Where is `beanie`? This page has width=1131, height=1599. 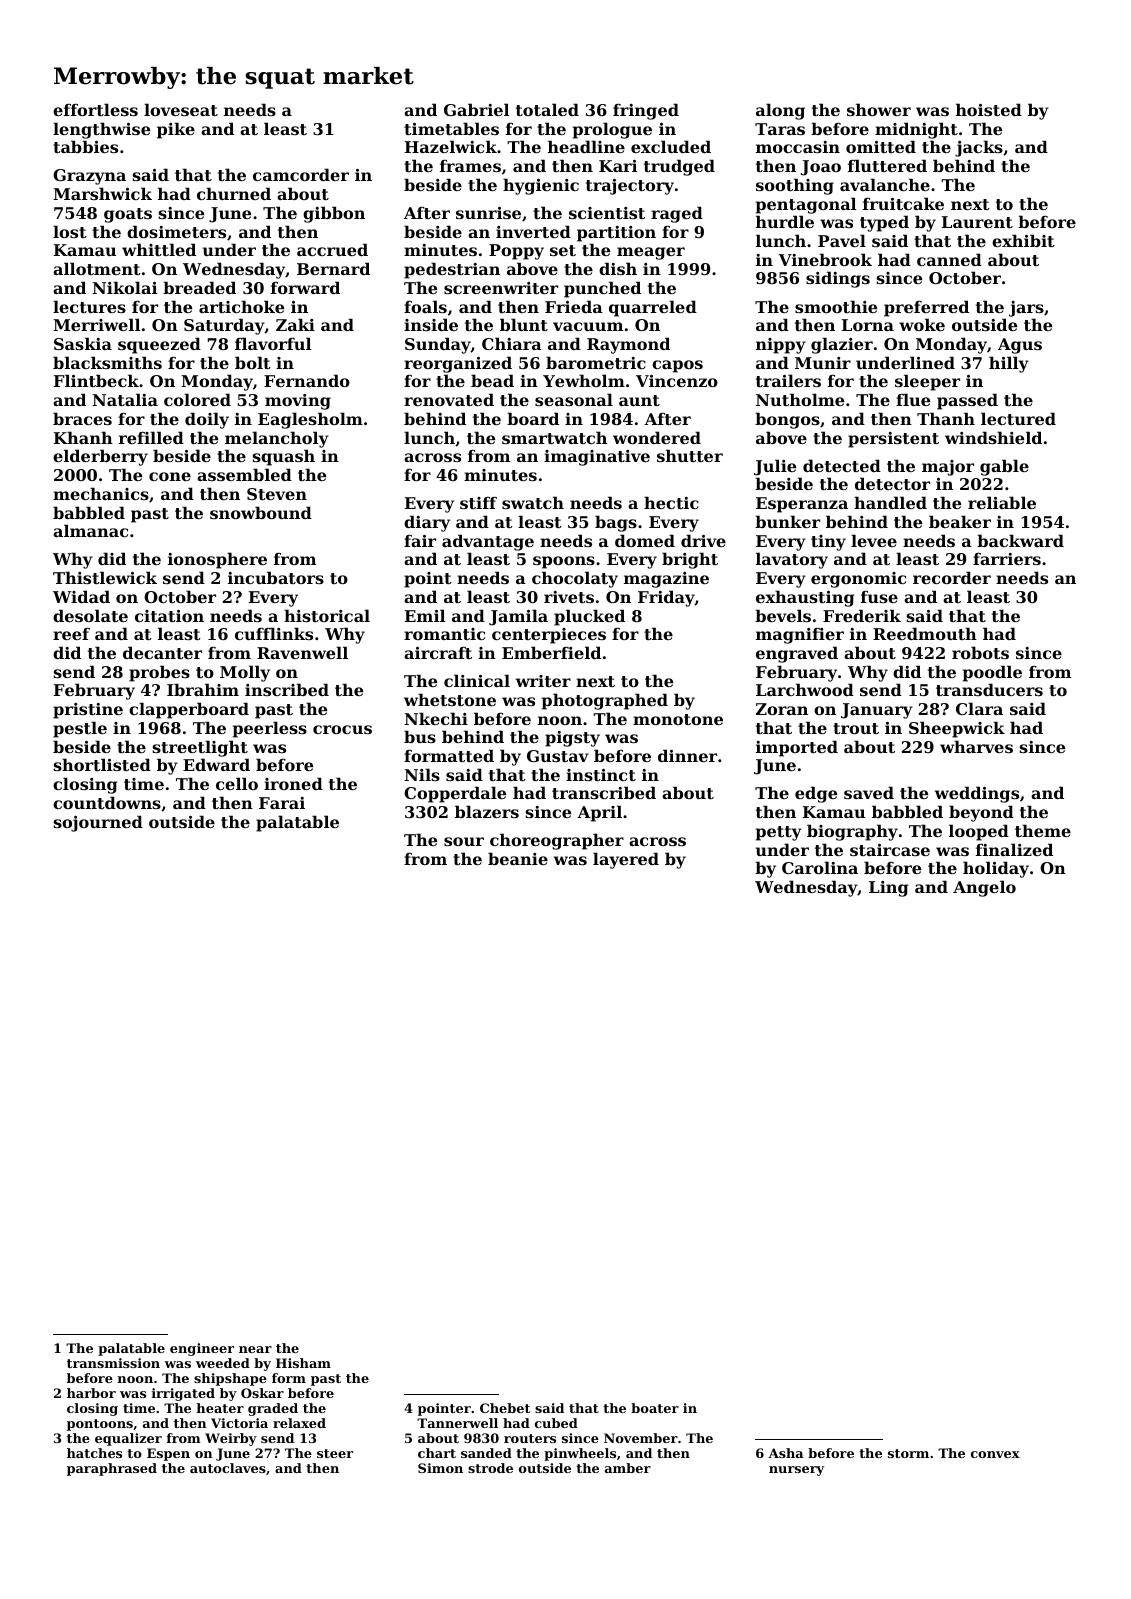 beanie is located at coordinates (518, 858).
